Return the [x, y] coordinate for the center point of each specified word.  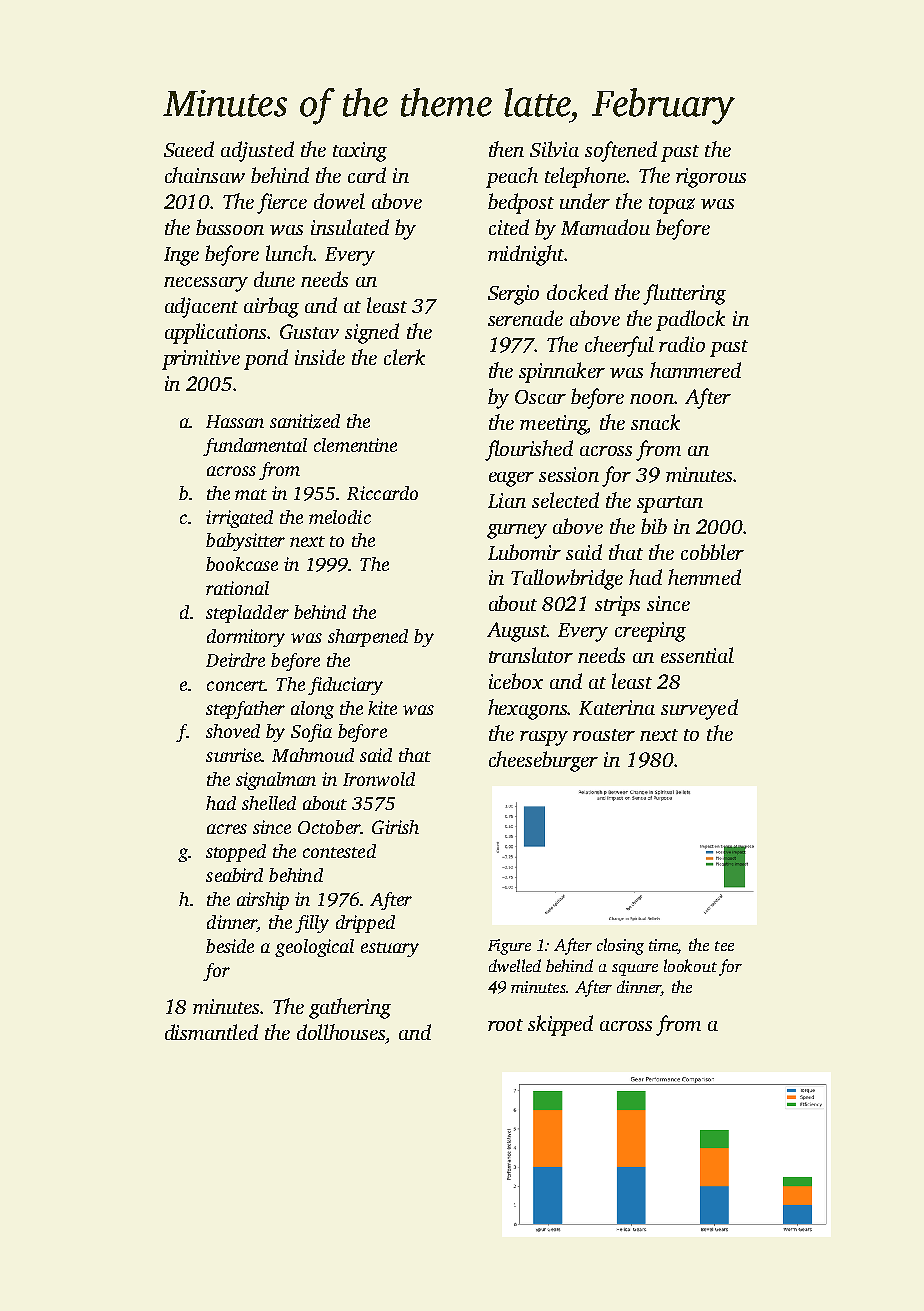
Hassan [235, 421]
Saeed [189, 149]
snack [655, 422]
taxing [360, 152]
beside [230, 946]
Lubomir [524, 552]
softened [621, 151]
